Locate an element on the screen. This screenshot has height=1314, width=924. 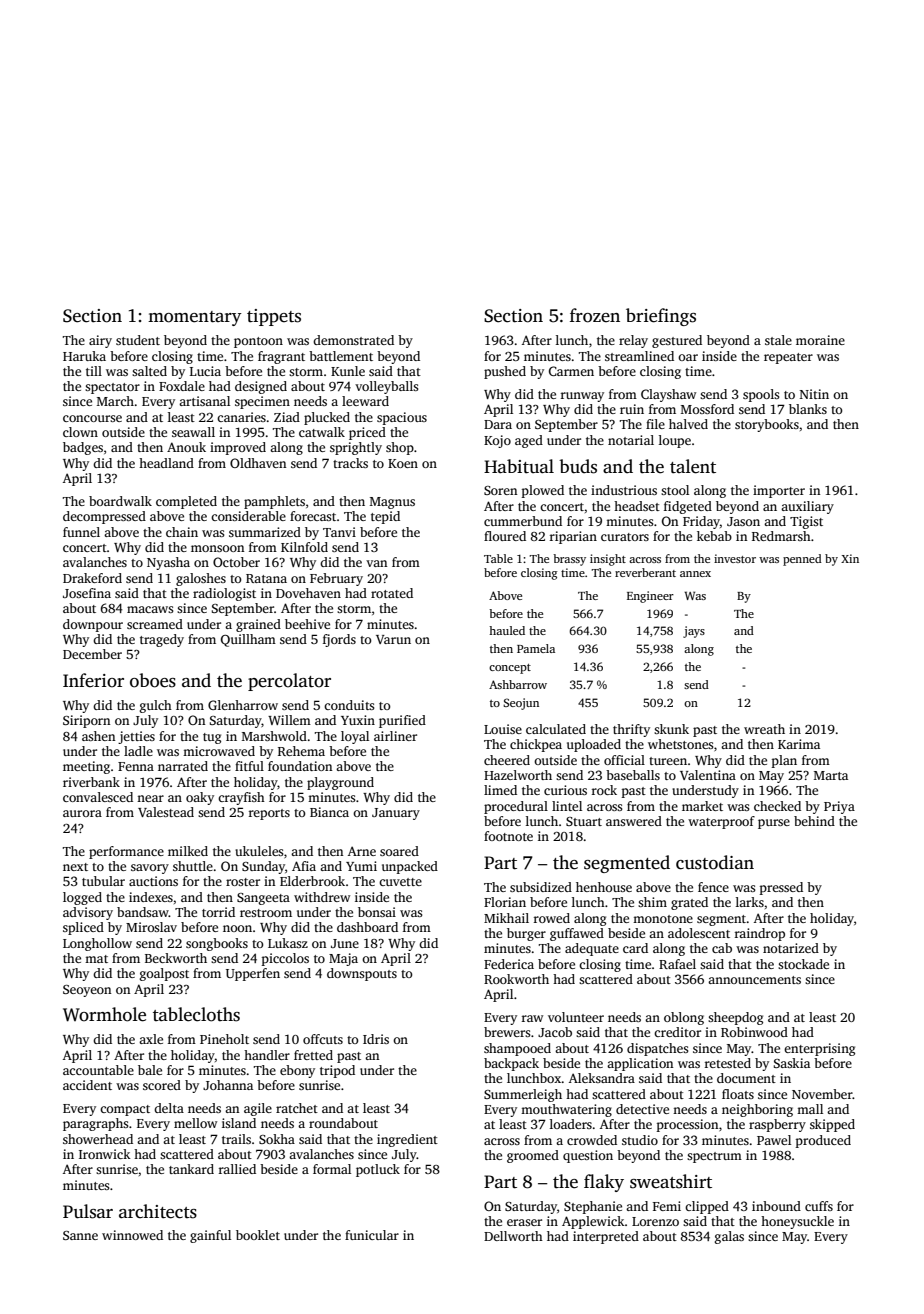
galas is located at coordinates (729, 1237).
